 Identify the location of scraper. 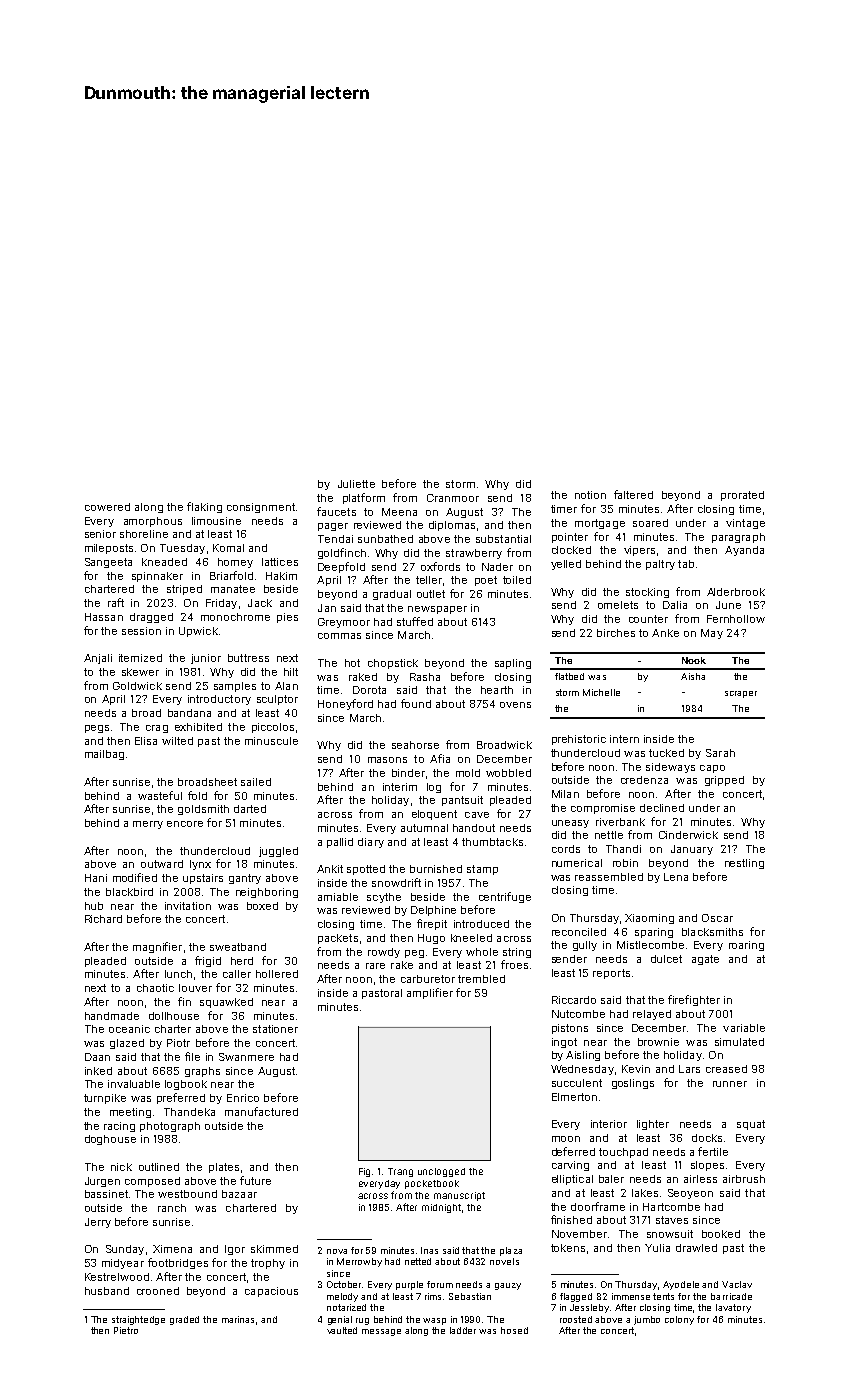
(741, 694).
